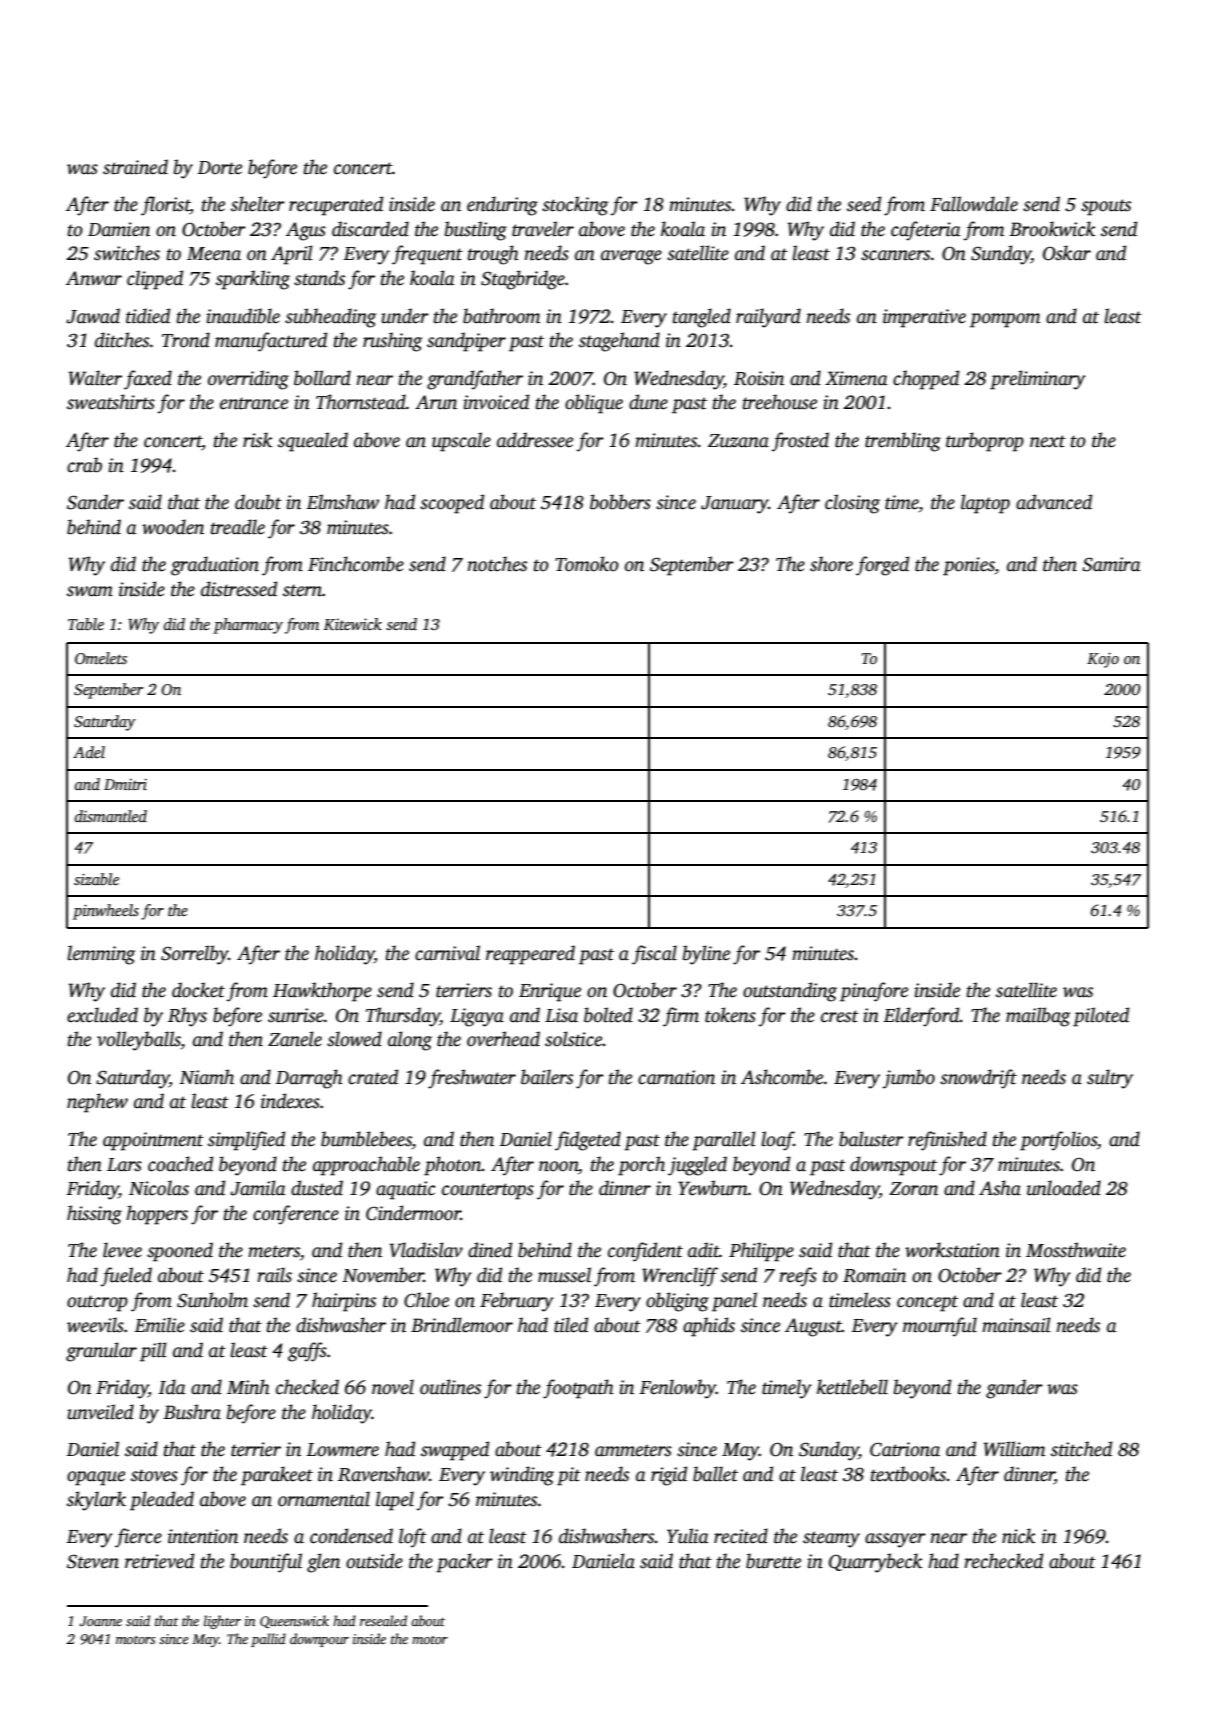 The width and height of the image is (1215, 1719). I want to click on piloted, so click(1101, 1017).
